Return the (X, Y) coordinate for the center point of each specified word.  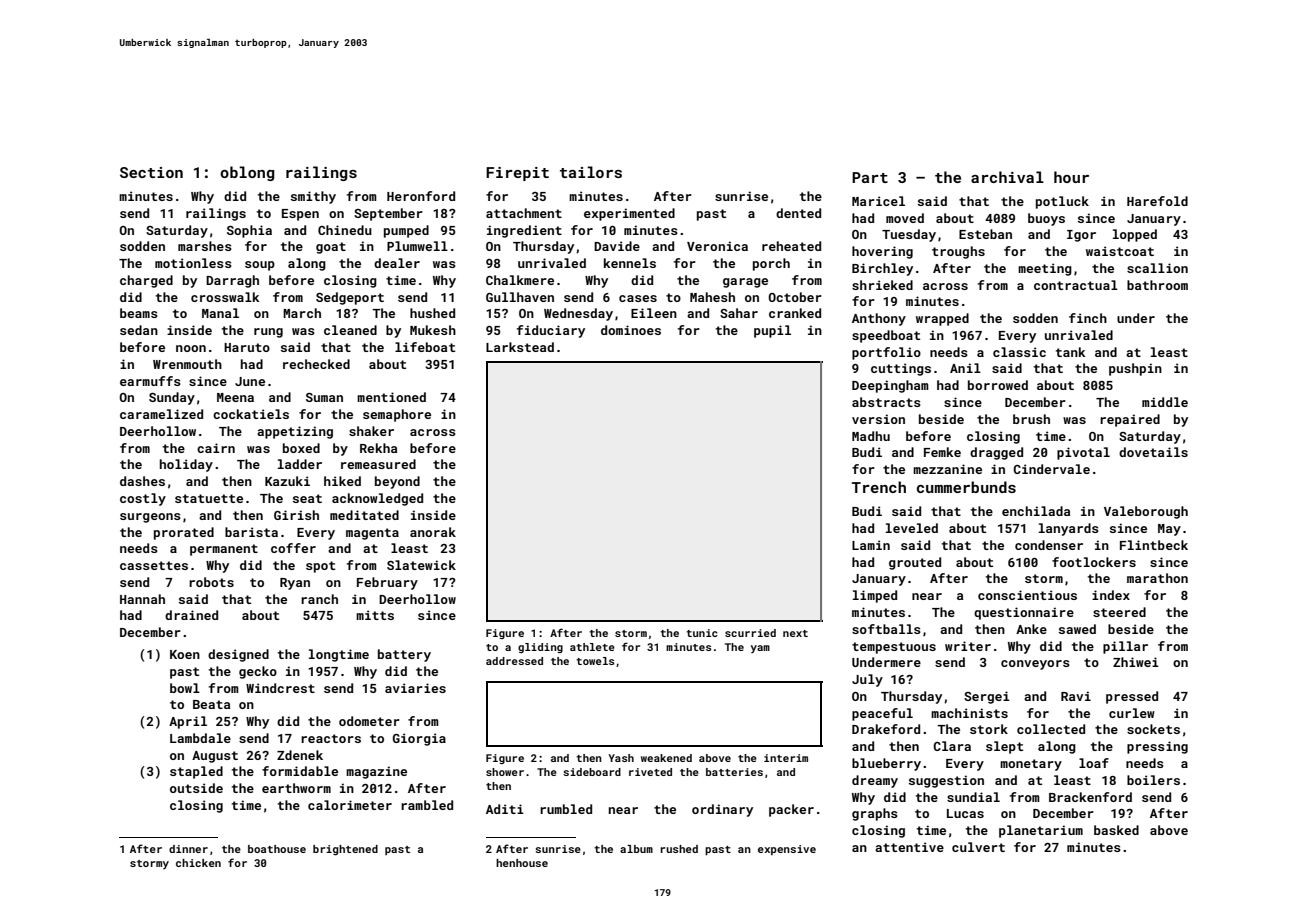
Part (870, 177)
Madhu (871, 436)
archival (1007, 177)
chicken (198, 863)
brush (1031, 419)
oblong (247, 173)
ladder (300, 464)
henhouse (522, 863)
